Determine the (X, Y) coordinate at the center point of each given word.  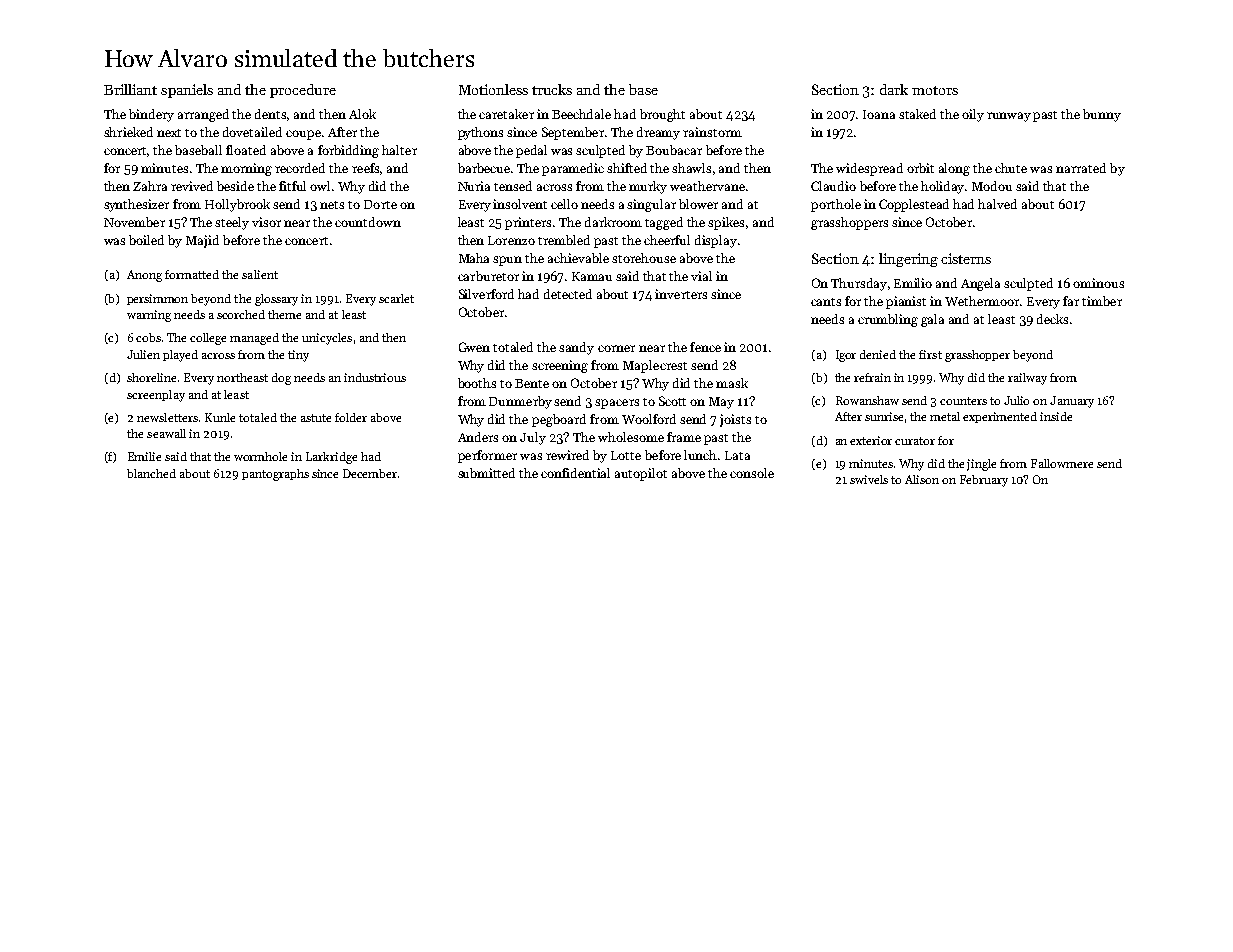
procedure (303, 91)
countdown (368, 222)
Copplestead (914, 205)
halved (997, 204)
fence (705, 347)
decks (1052, 319)
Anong (144, 276)
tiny (298, 356)
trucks (552, 89)
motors (935, 90)
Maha (474, 258)
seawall (166, 433)
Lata (737, 455)
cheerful (667, 240)
